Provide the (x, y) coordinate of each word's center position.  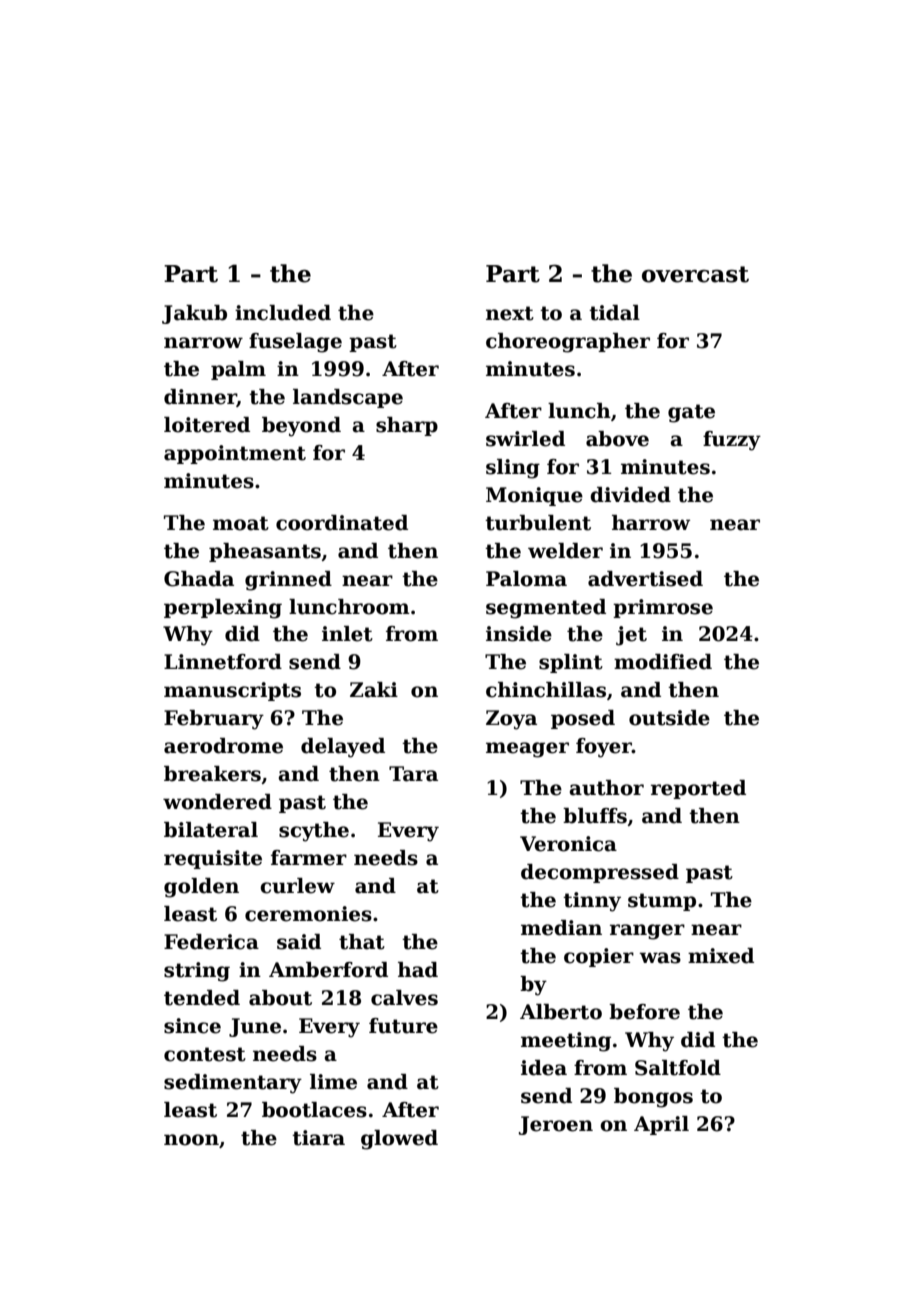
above (617, 439)
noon (191, 1140)
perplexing (223, 609)
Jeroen (556, 1125)
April (661, 1125)
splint (571, 663)
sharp (407, 426)
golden (201, 888)
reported (698, 789)
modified (663, 662)
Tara (413, 774)
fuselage (295, 343)
